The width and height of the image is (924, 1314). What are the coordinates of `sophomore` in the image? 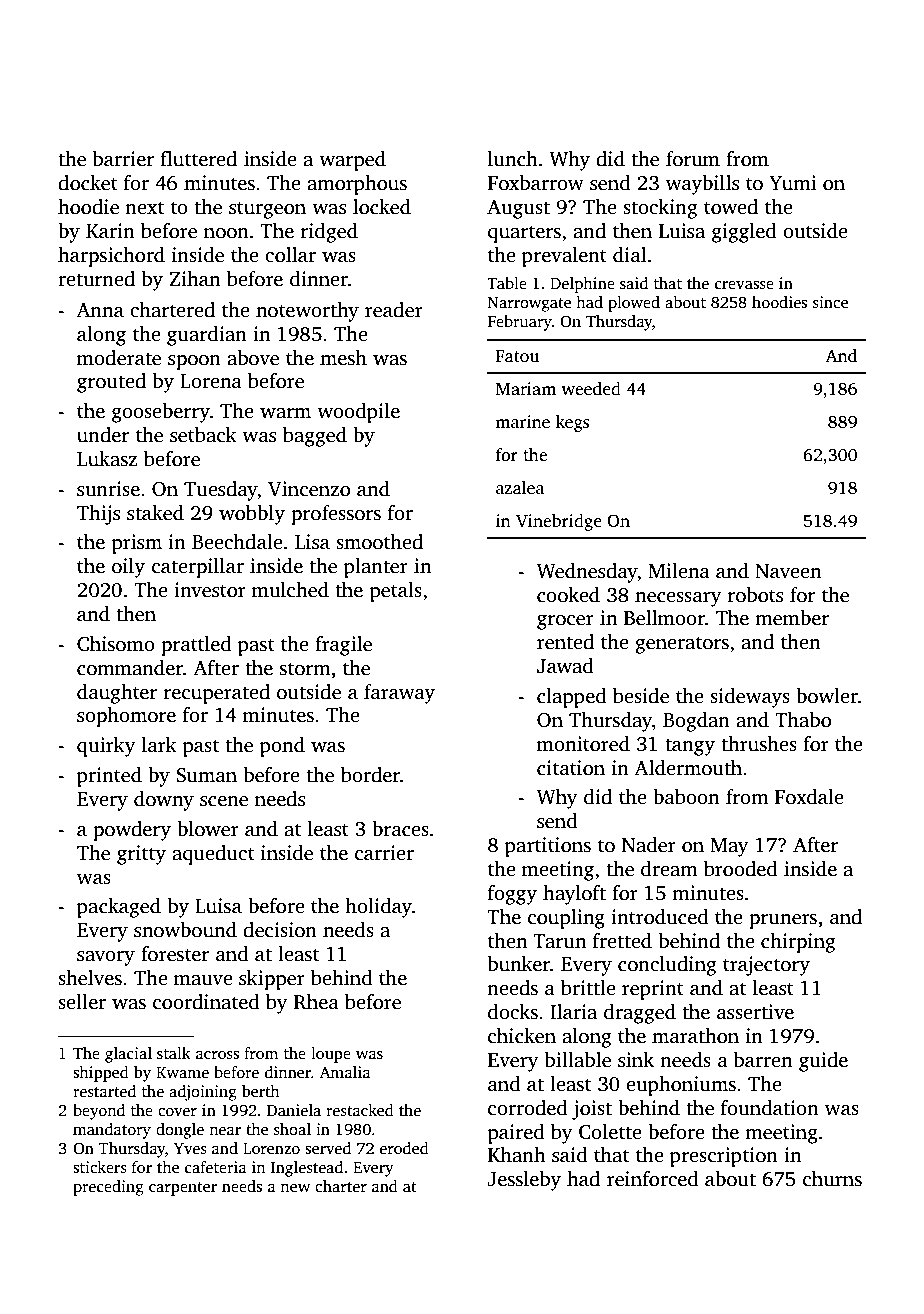 It's located at (126, 717).
